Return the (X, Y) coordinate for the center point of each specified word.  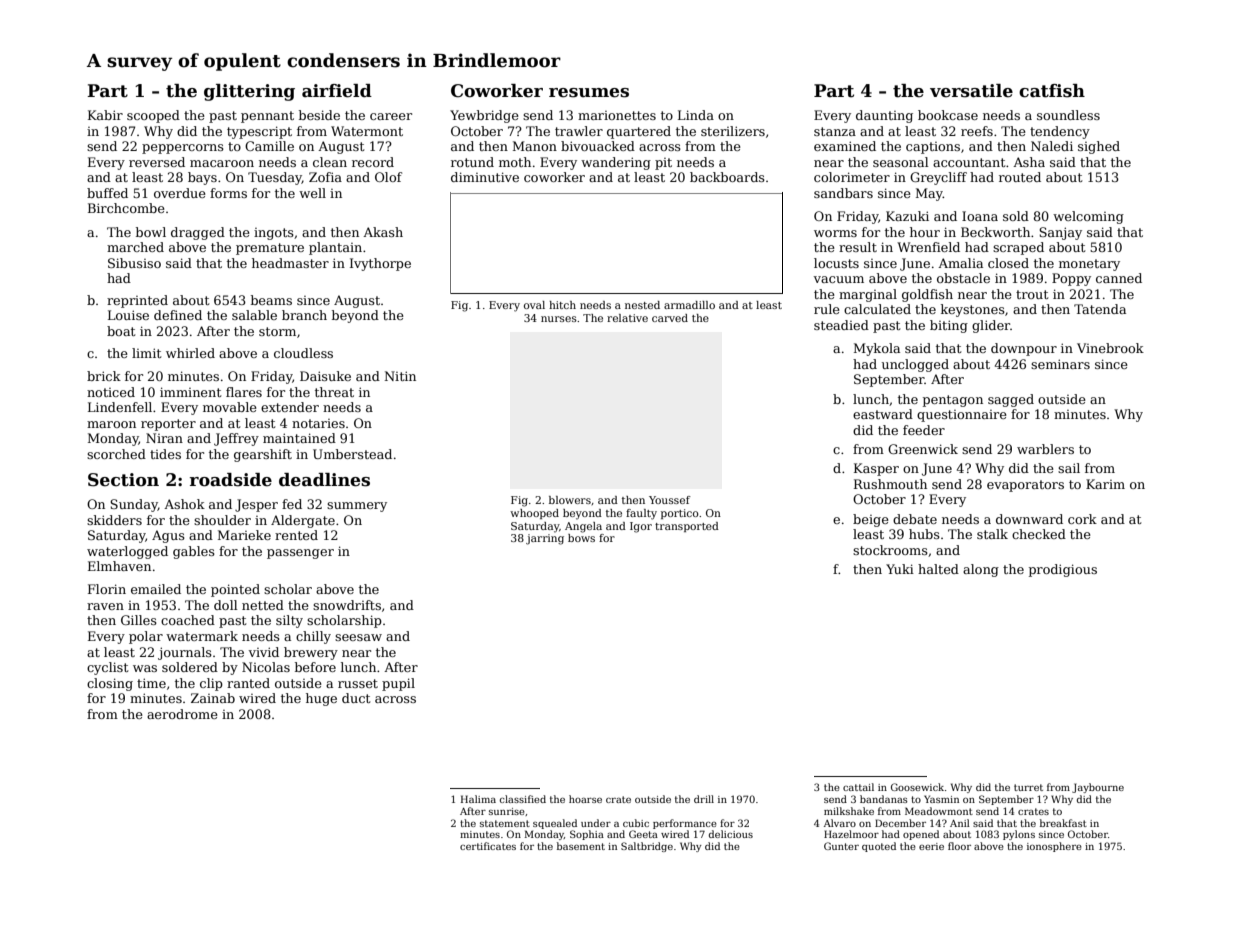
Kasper (876, 469)
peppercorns (183, 149)
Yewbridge (484, 116)
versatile (971, 91)
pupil (398, 684)
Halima (478, 799)
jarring (545, 539)
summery (357, 507)
